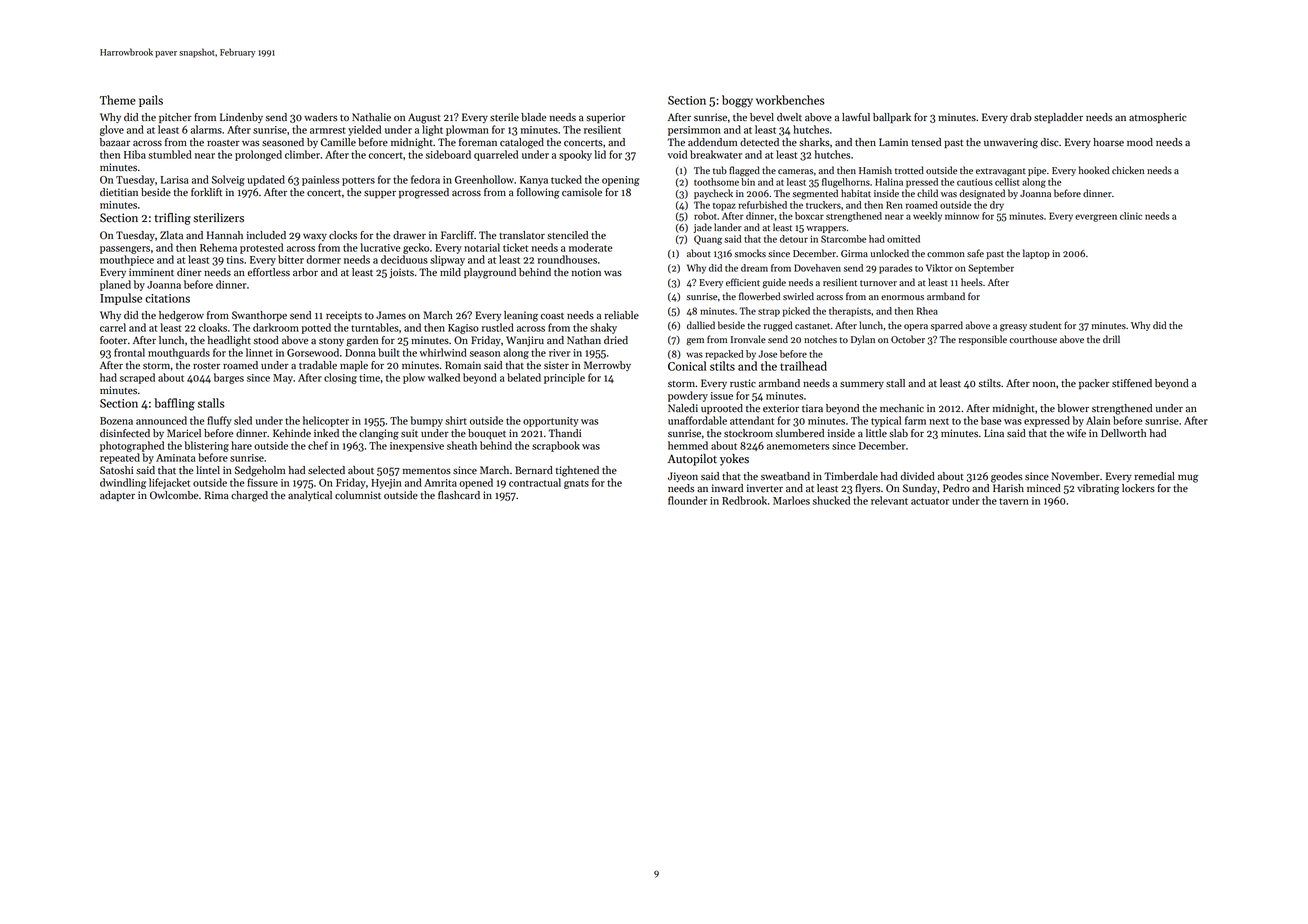 The width and height of the page is (1308, 924). What do you see at coordinates (218, 218) in the page?
I see `sterilizers` at bounding box center [218, 218].
